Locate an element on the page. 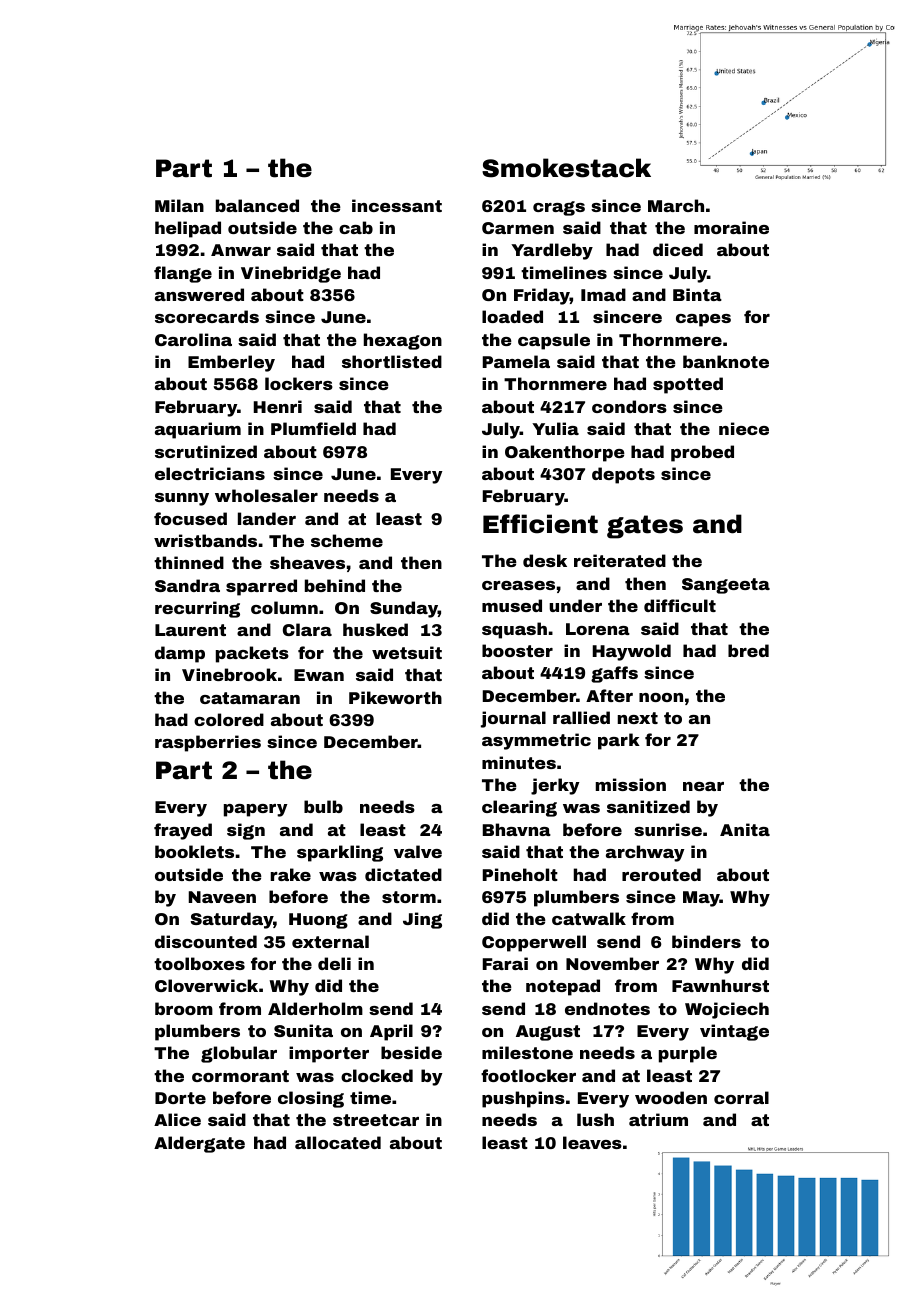  Smokestack is located at coordinates (566, 168).
